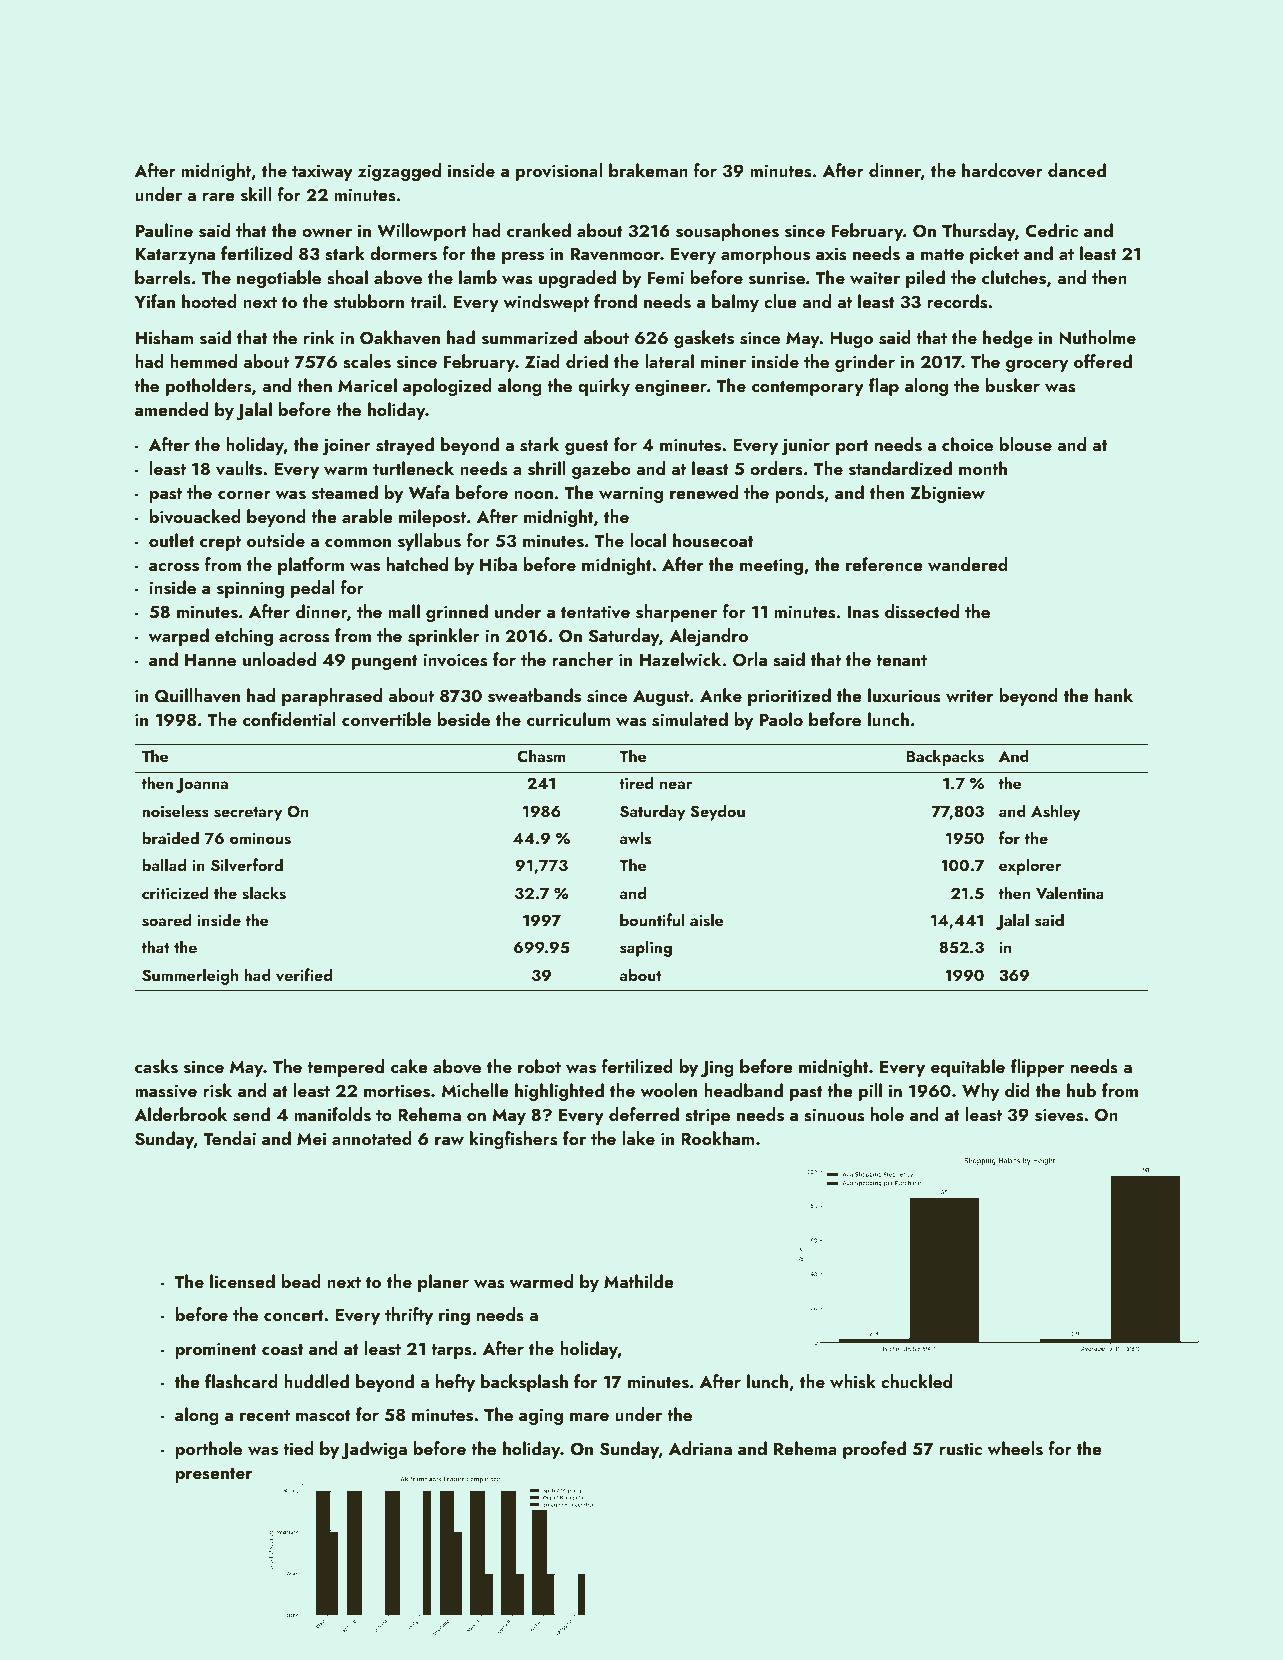 The image size is (1283, 1660). What do you see at coordinates (163, 277) in the page?
I see `barrels` at bounding box center [163, 277].
